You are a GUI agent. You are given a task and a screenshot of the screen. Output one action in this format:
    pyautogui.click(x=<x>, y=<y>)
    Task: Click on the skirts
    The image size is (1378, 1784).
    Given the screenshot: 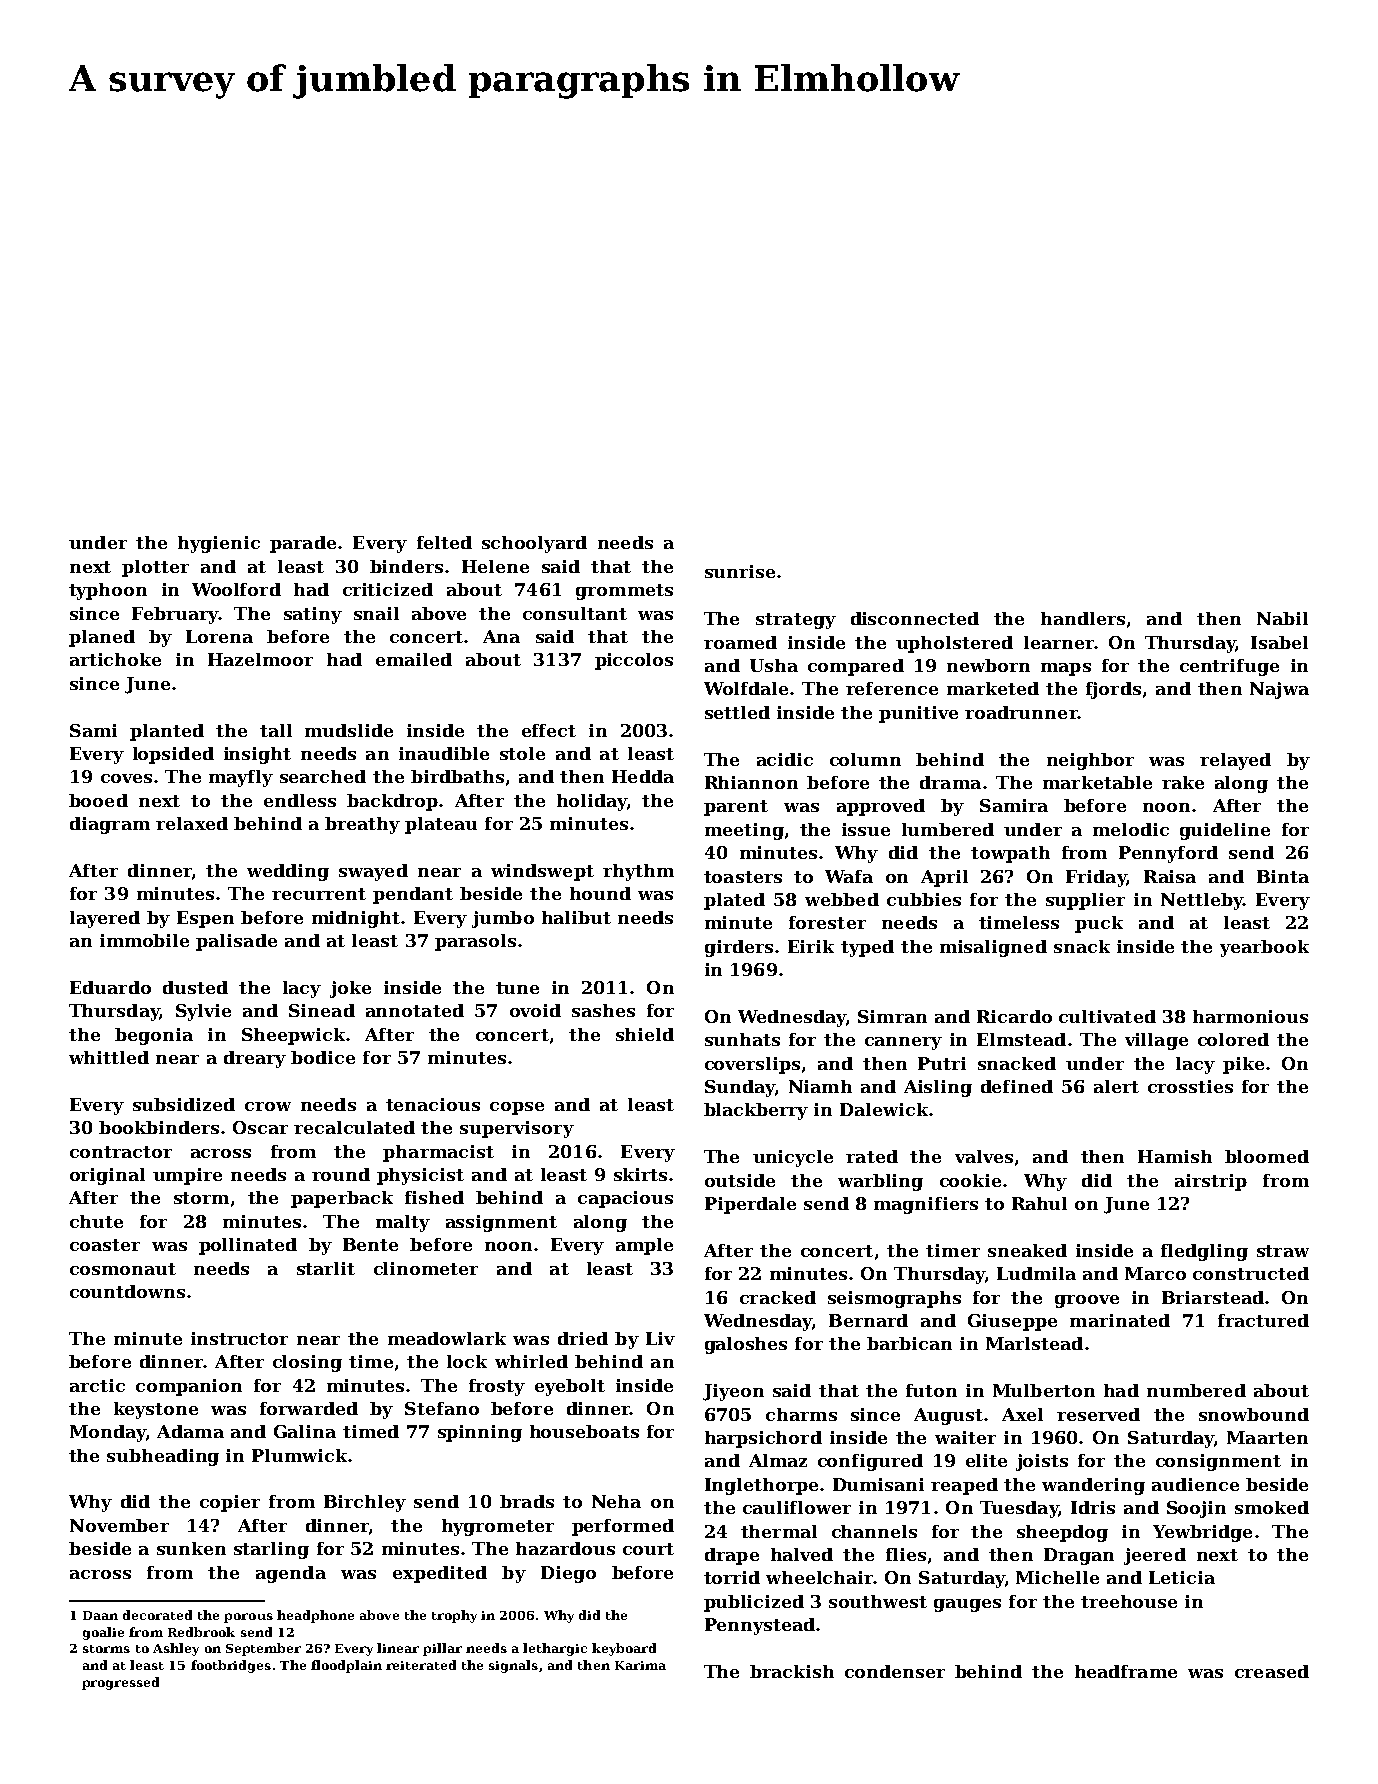 What is the action you would take?
    pyautogui.click(x=640, y=1174)
